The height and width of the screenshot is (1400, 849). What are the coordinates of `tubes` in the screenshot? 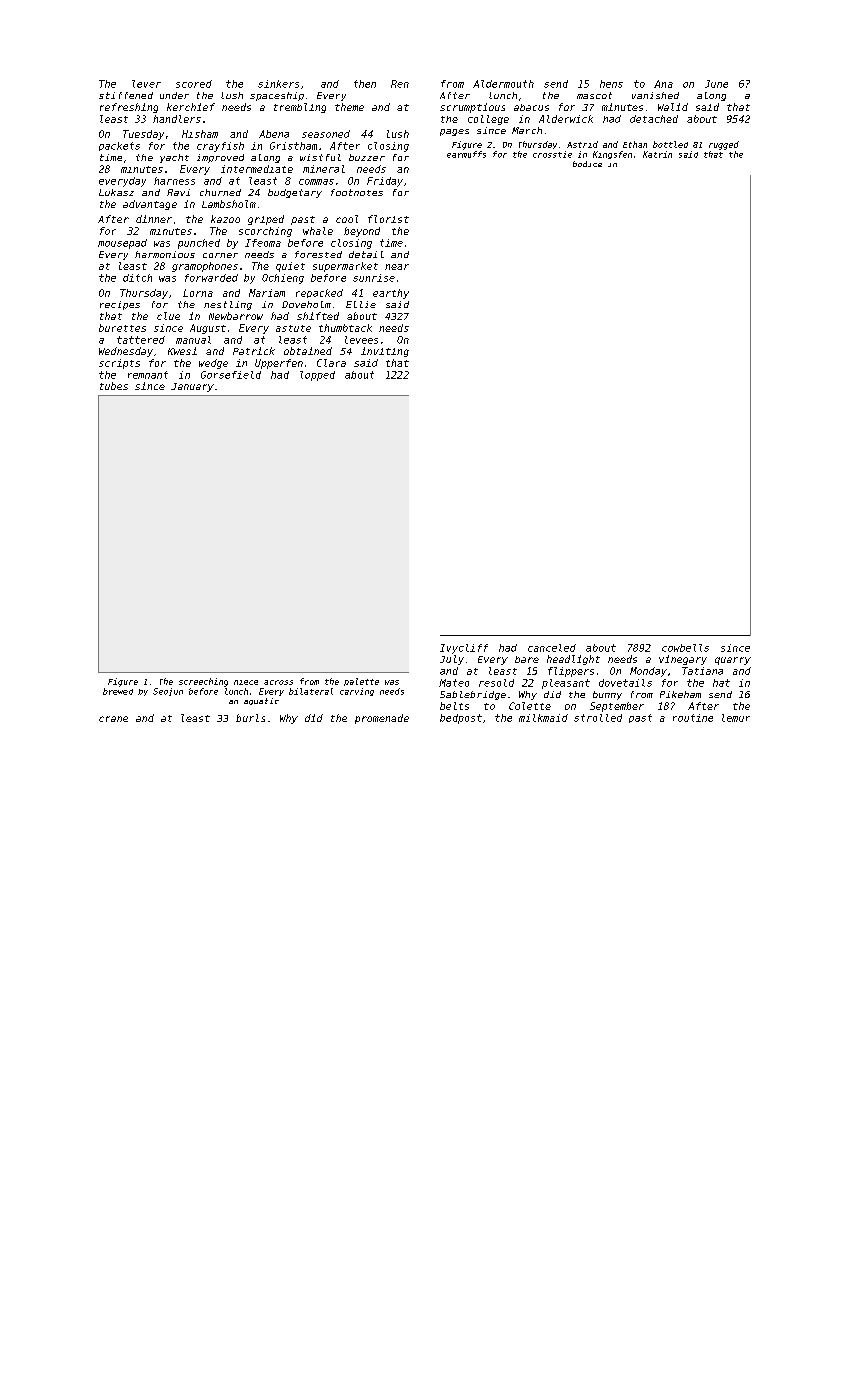 It's located at (114, 386).
